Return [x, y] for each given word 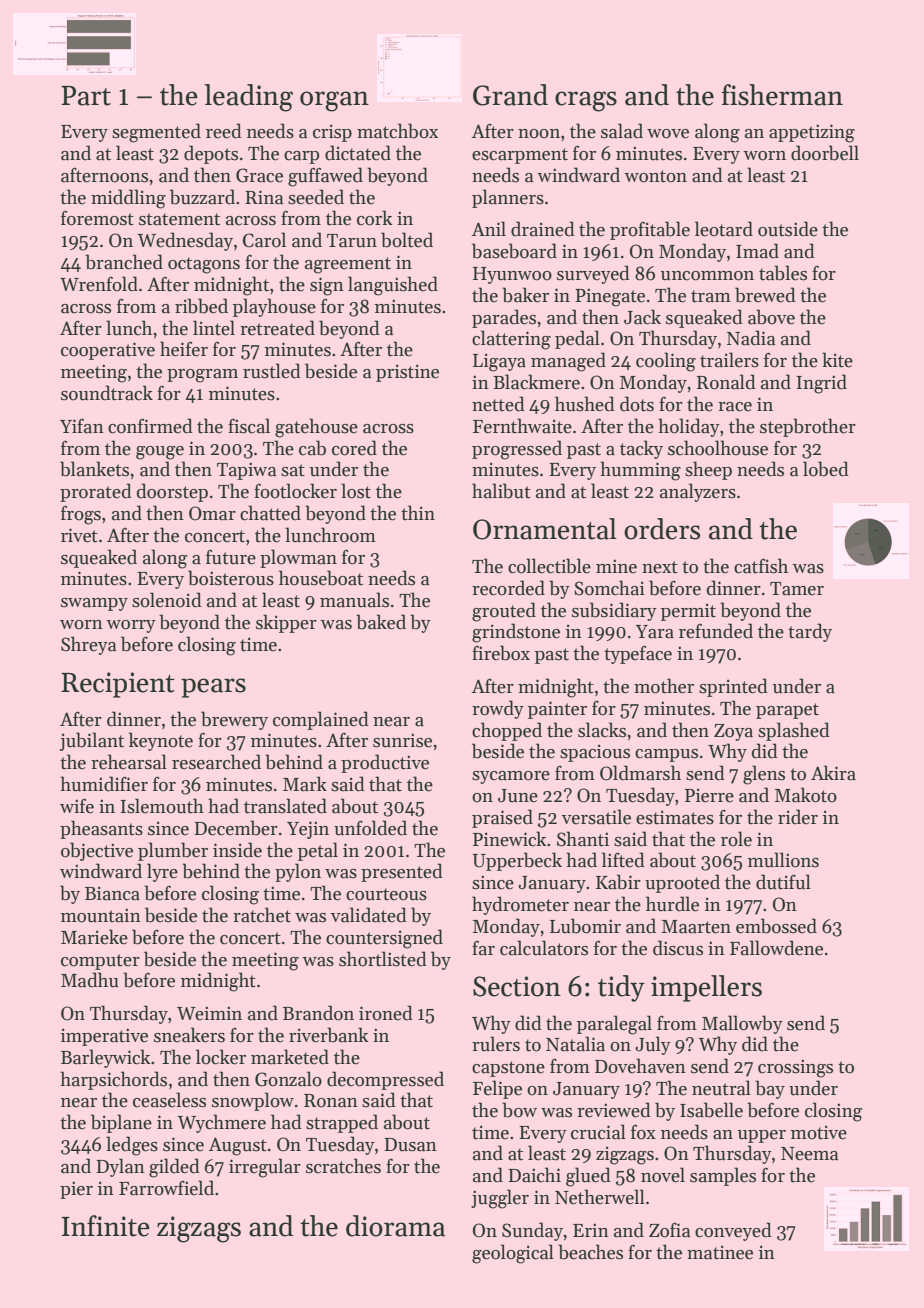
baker [525, 295]
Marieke [94, 937]
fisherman [782, 95]
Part [86, 96]
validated [369, 915]
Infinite [105, 1226]
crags [586, 101]
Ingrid [821, 384]
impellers [706, 988]
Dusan [410, 1145]
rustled [272, 371]
